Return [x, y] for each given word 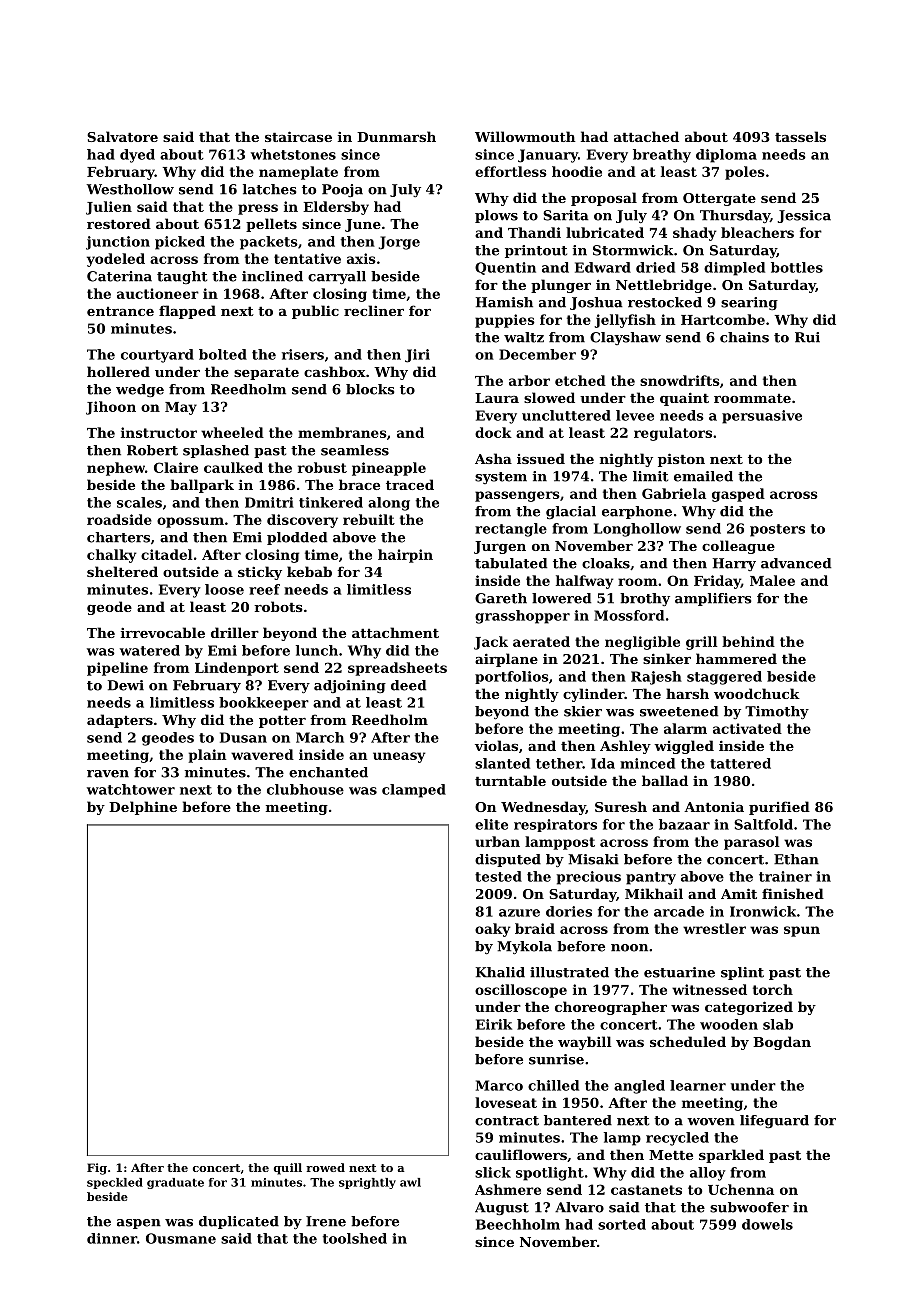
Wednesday [543, 808]
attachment [395, 632]
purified [779, 808]
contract [507, 1121]
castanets [646, 1190]
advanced [796, 563]
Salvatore [122, 136]
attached [646, 136]
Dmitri [269, 502]
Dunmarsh [396, 136]
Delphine [143, 808]
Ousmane [181, 1238]
